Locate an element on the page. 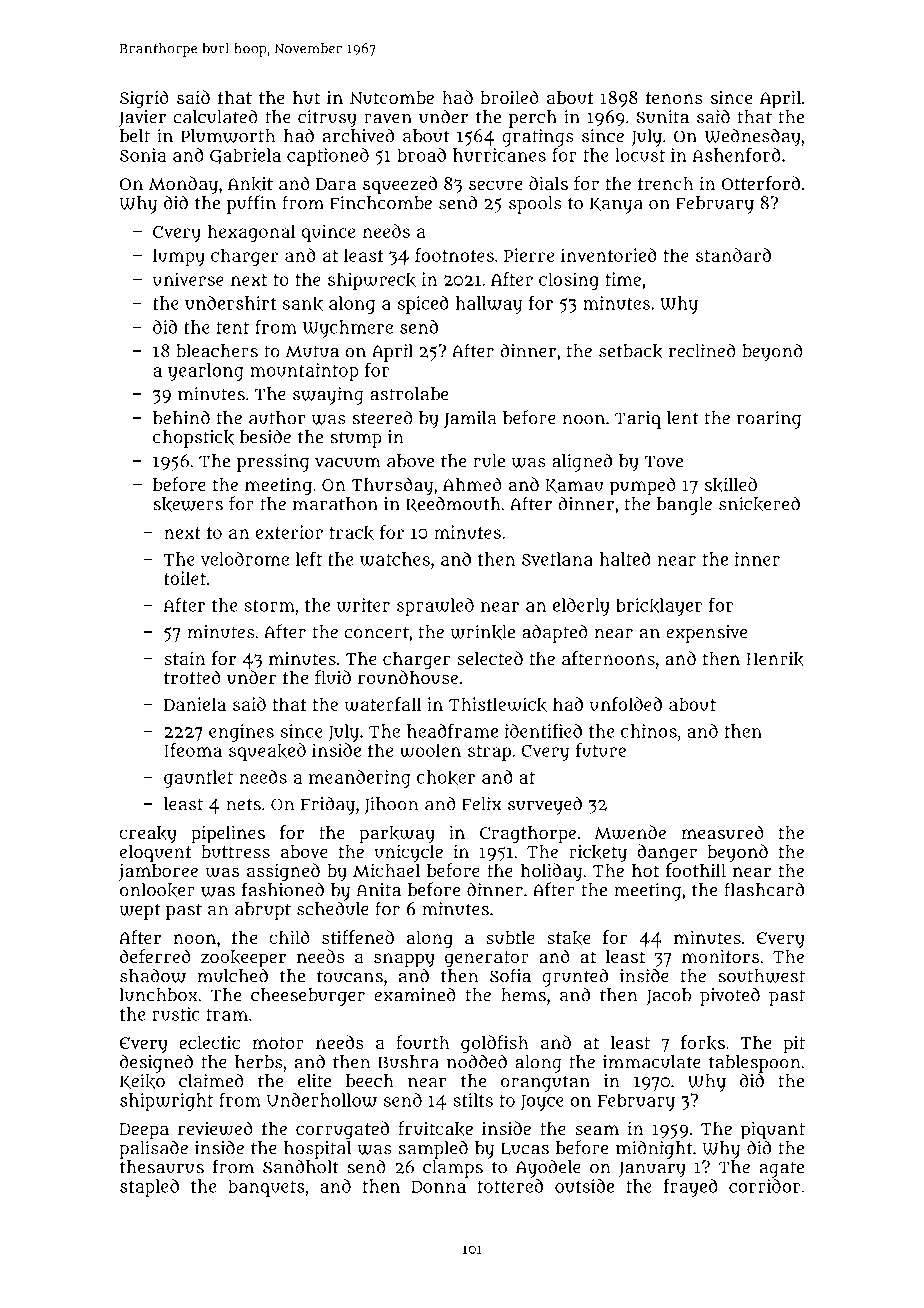  concert is located at coordinates (376, 632).
